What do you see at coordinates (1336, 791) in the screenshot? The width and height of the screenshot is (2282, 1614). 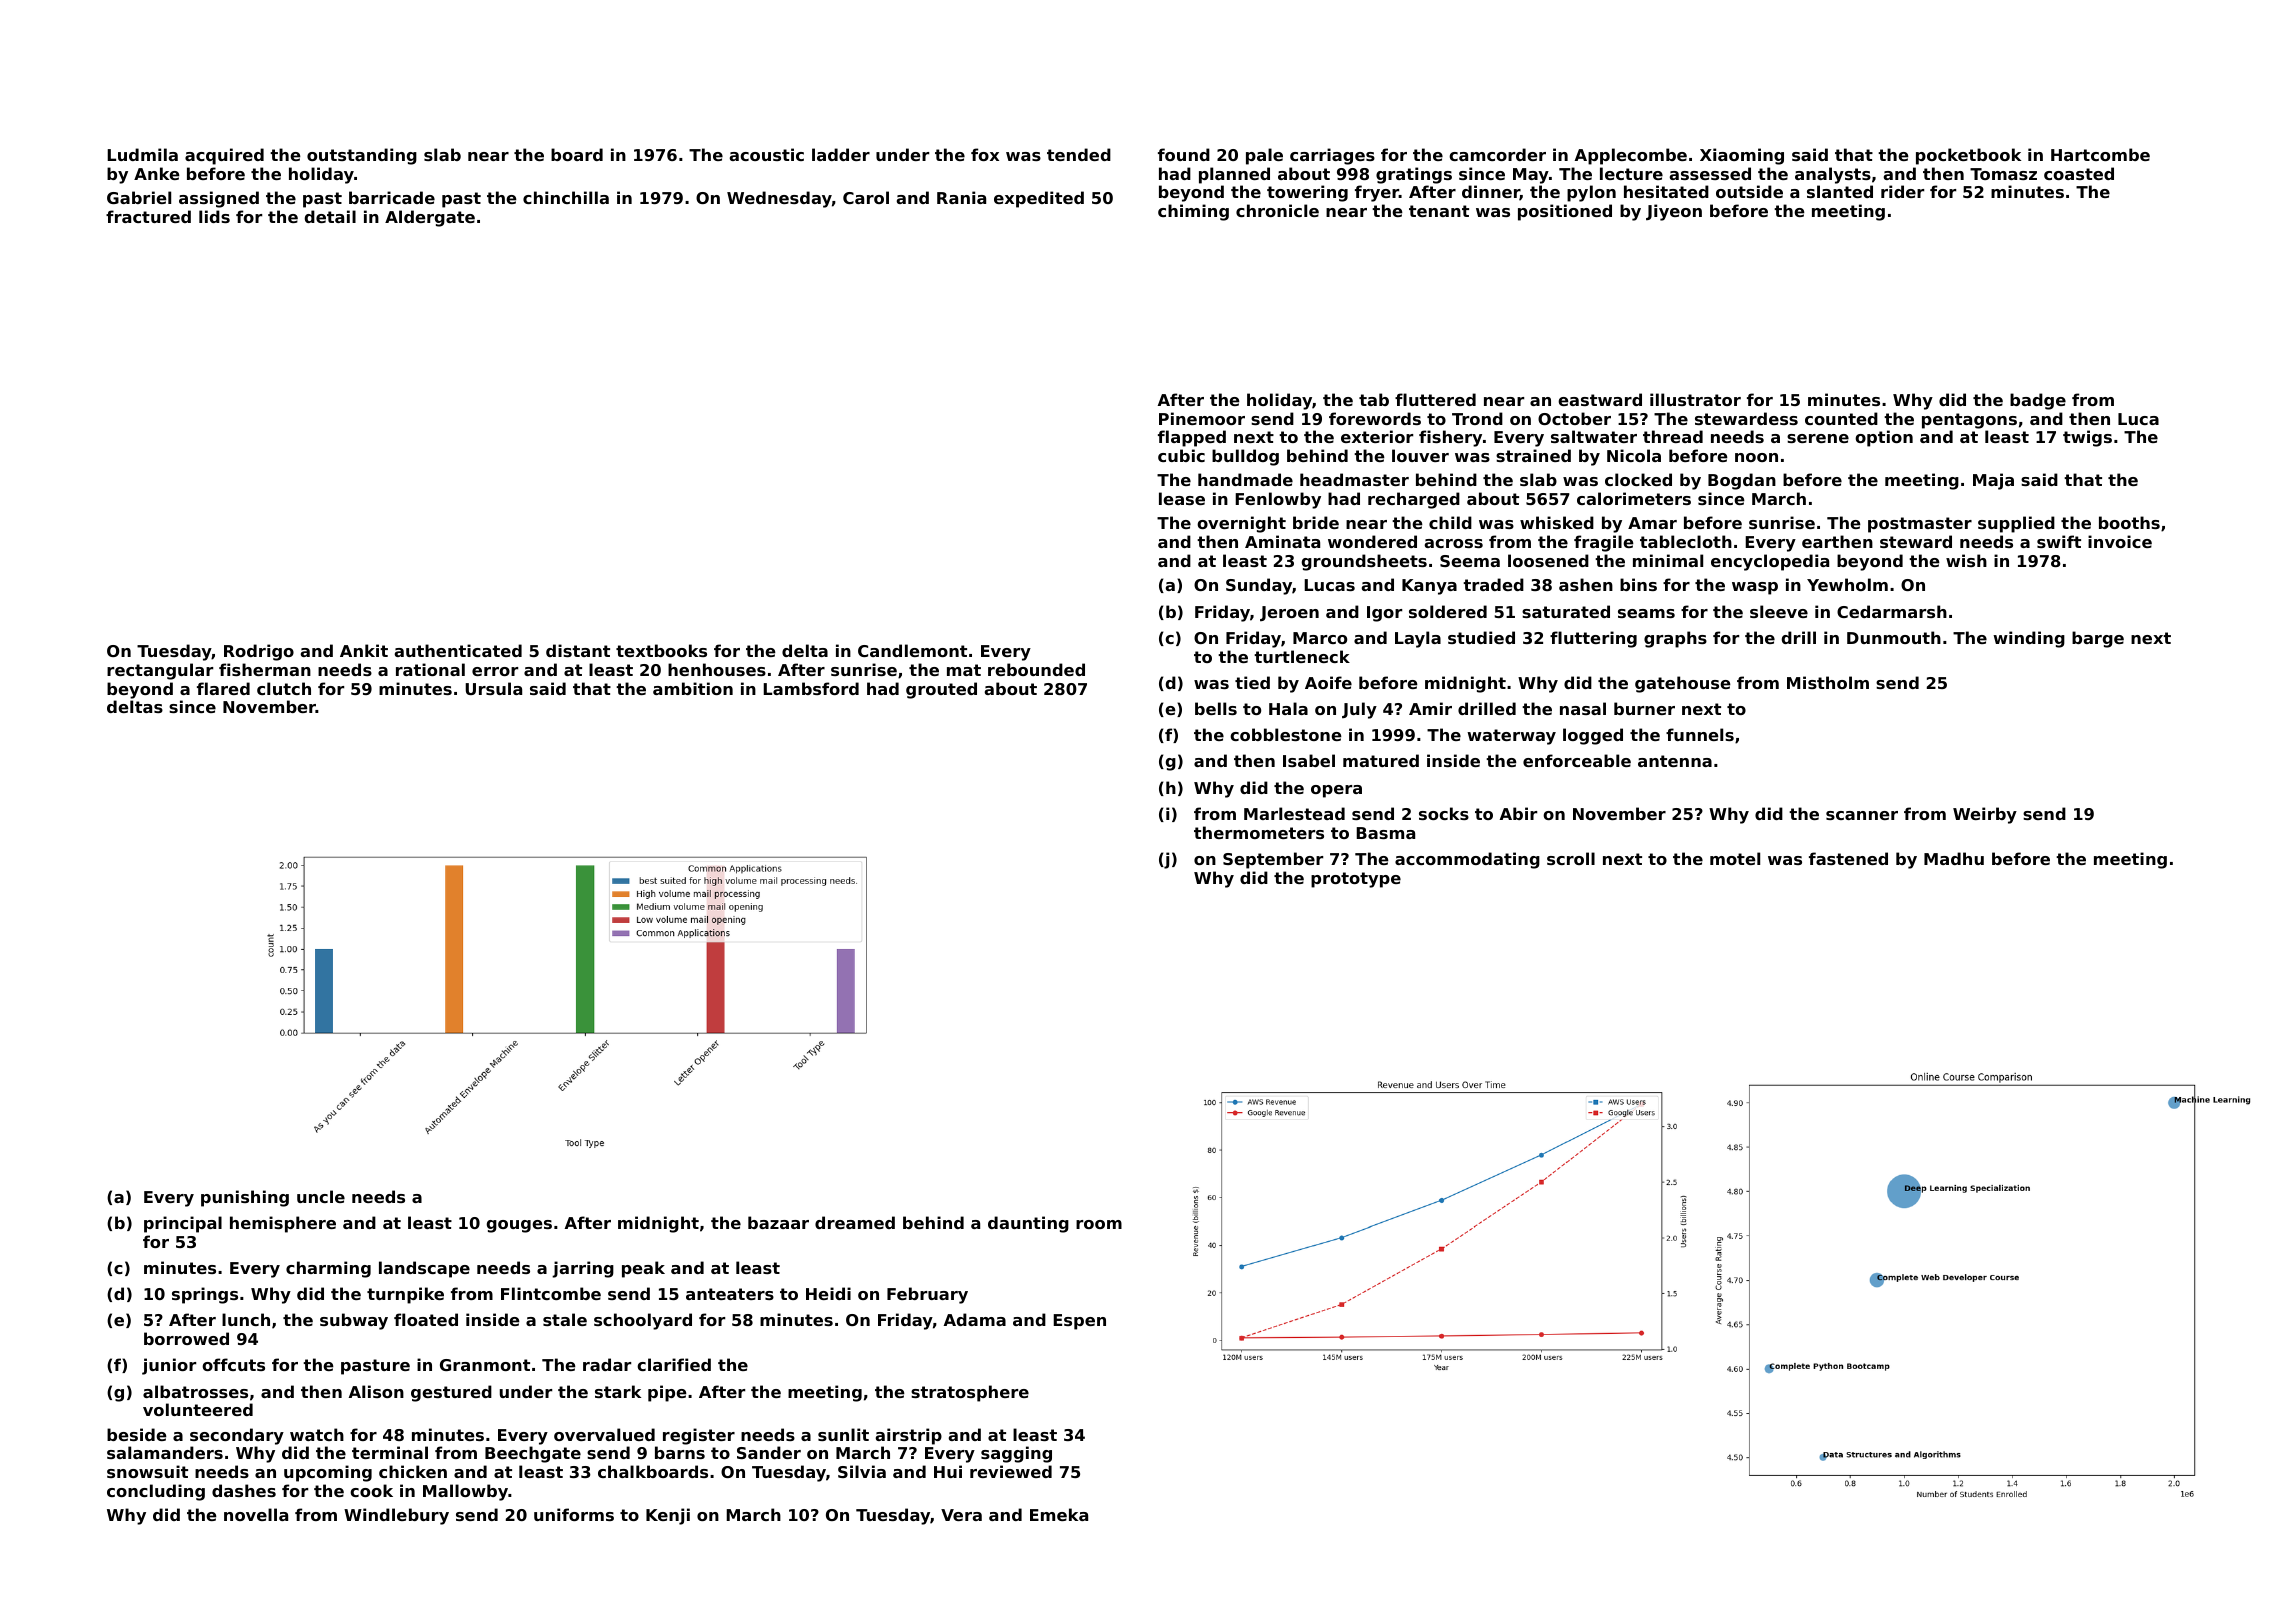 I see `opera` at bounding box center [1336, 791].
